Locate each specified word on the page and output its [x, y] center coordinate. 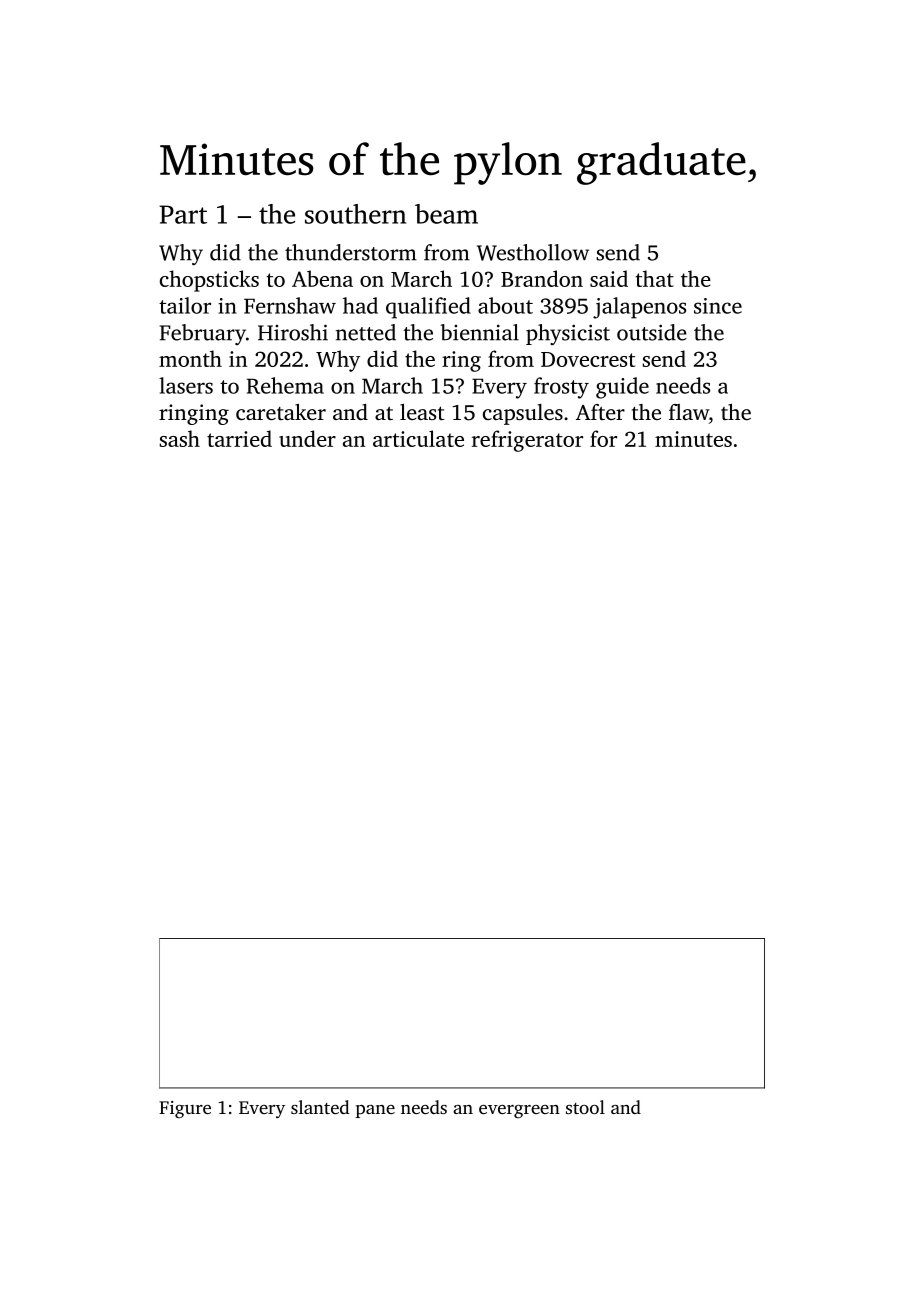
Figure [185, 1109]
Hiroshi [293, 332]
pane [375, 1111]
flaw [689, 412]
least [422, 412]
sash [179, 438]
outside [652, 332]
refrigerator [527, 441]
